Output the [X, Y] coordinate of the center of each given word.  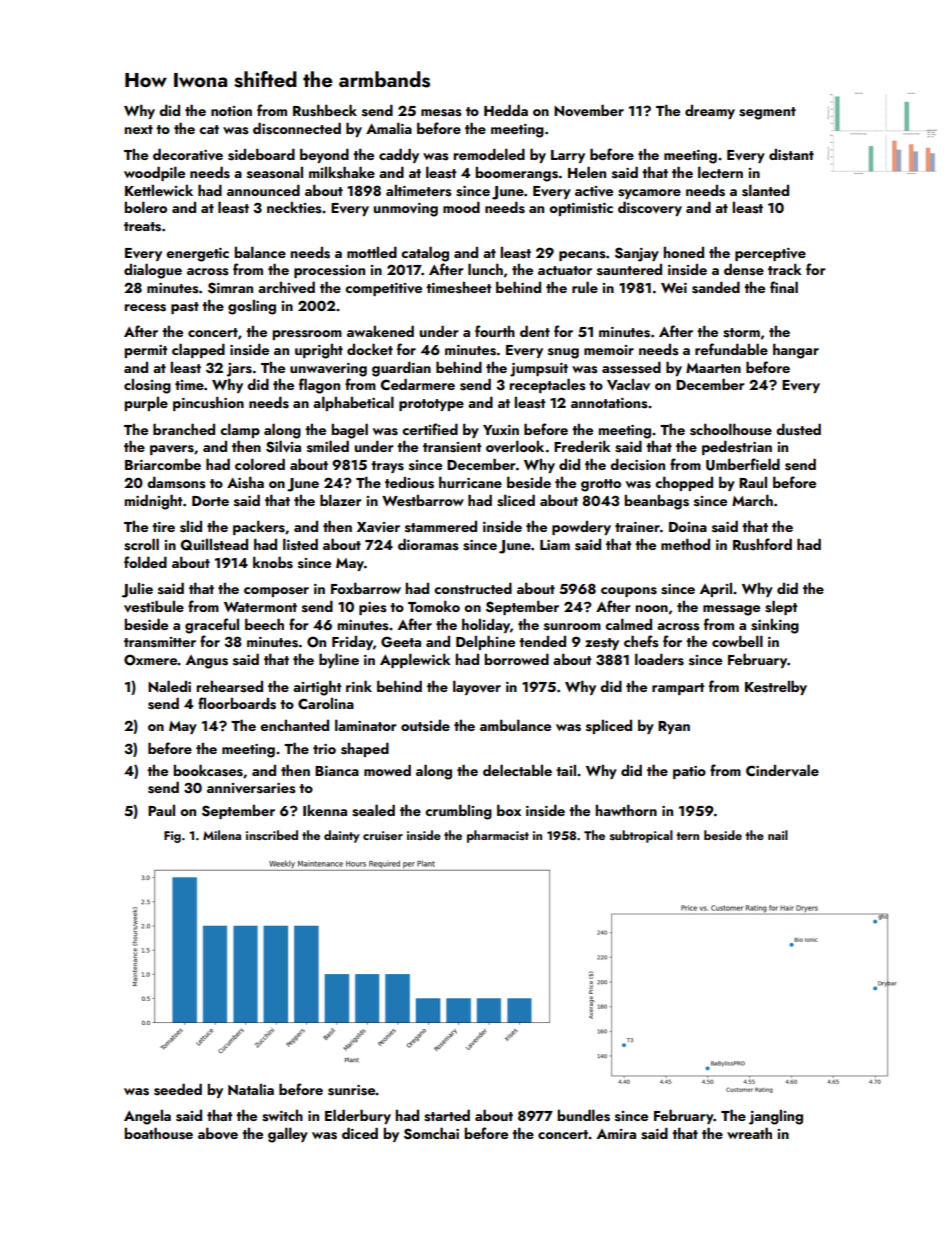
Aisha [245, 482]
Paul [161, 810]
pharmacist [498, 836]
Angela [147, 1117]
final [784, 287]
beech [264, 624]
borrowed [517, 659]
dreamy [710, 112]
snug [563, 353]
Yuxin [501, 430]
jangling [776, 1117]
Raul [753, 482]
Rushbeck [325, 110]
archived [286, 287]
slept [781, 607]
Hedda [506, 110]
